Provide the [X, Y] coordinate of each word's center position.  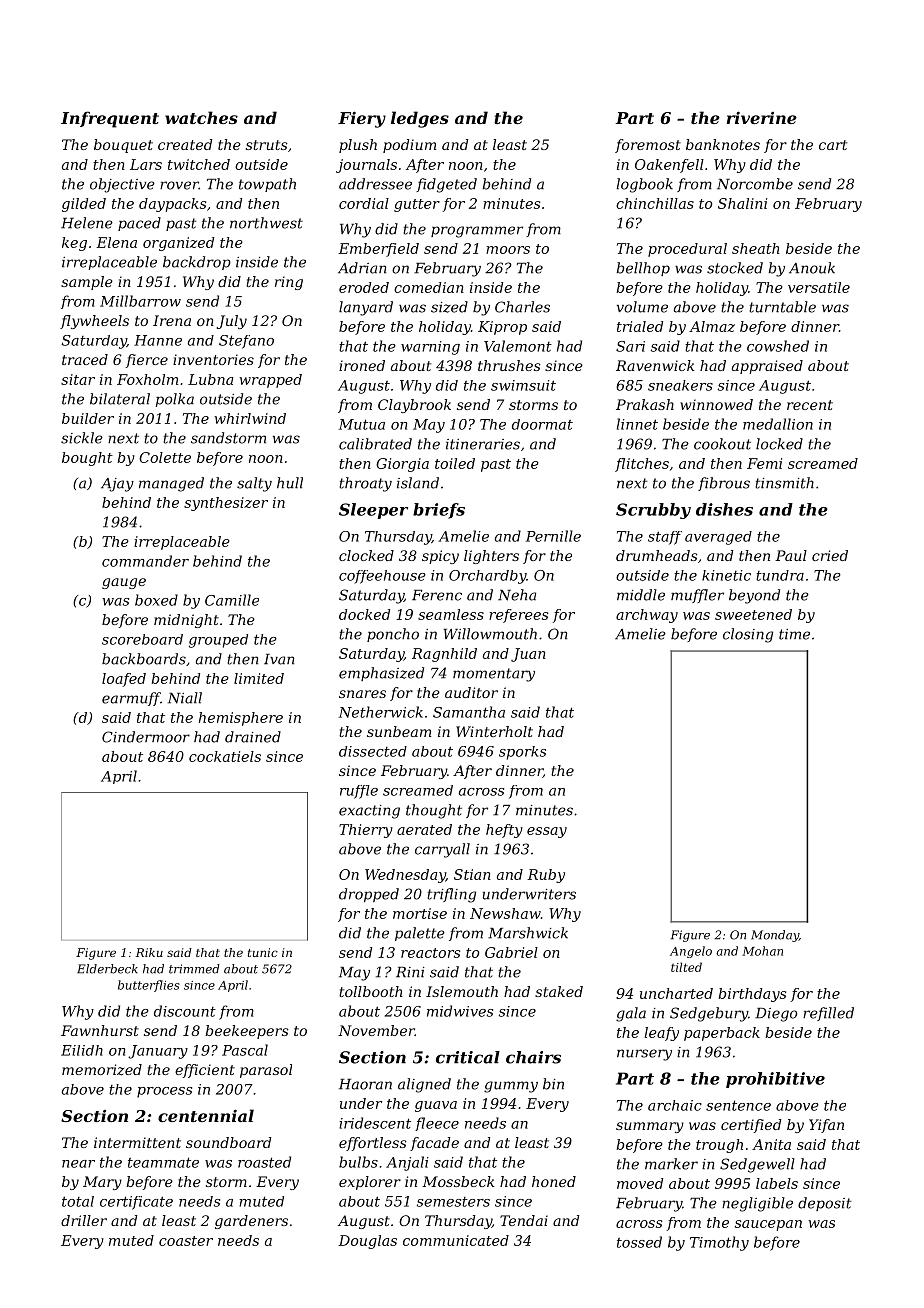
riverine [762, 117]
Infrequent [110, 119]
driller [84, 1220]
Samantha [469, 712]
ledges [420, 119]
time [794, 634]
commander [145, 561]
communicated [456, 1240]
